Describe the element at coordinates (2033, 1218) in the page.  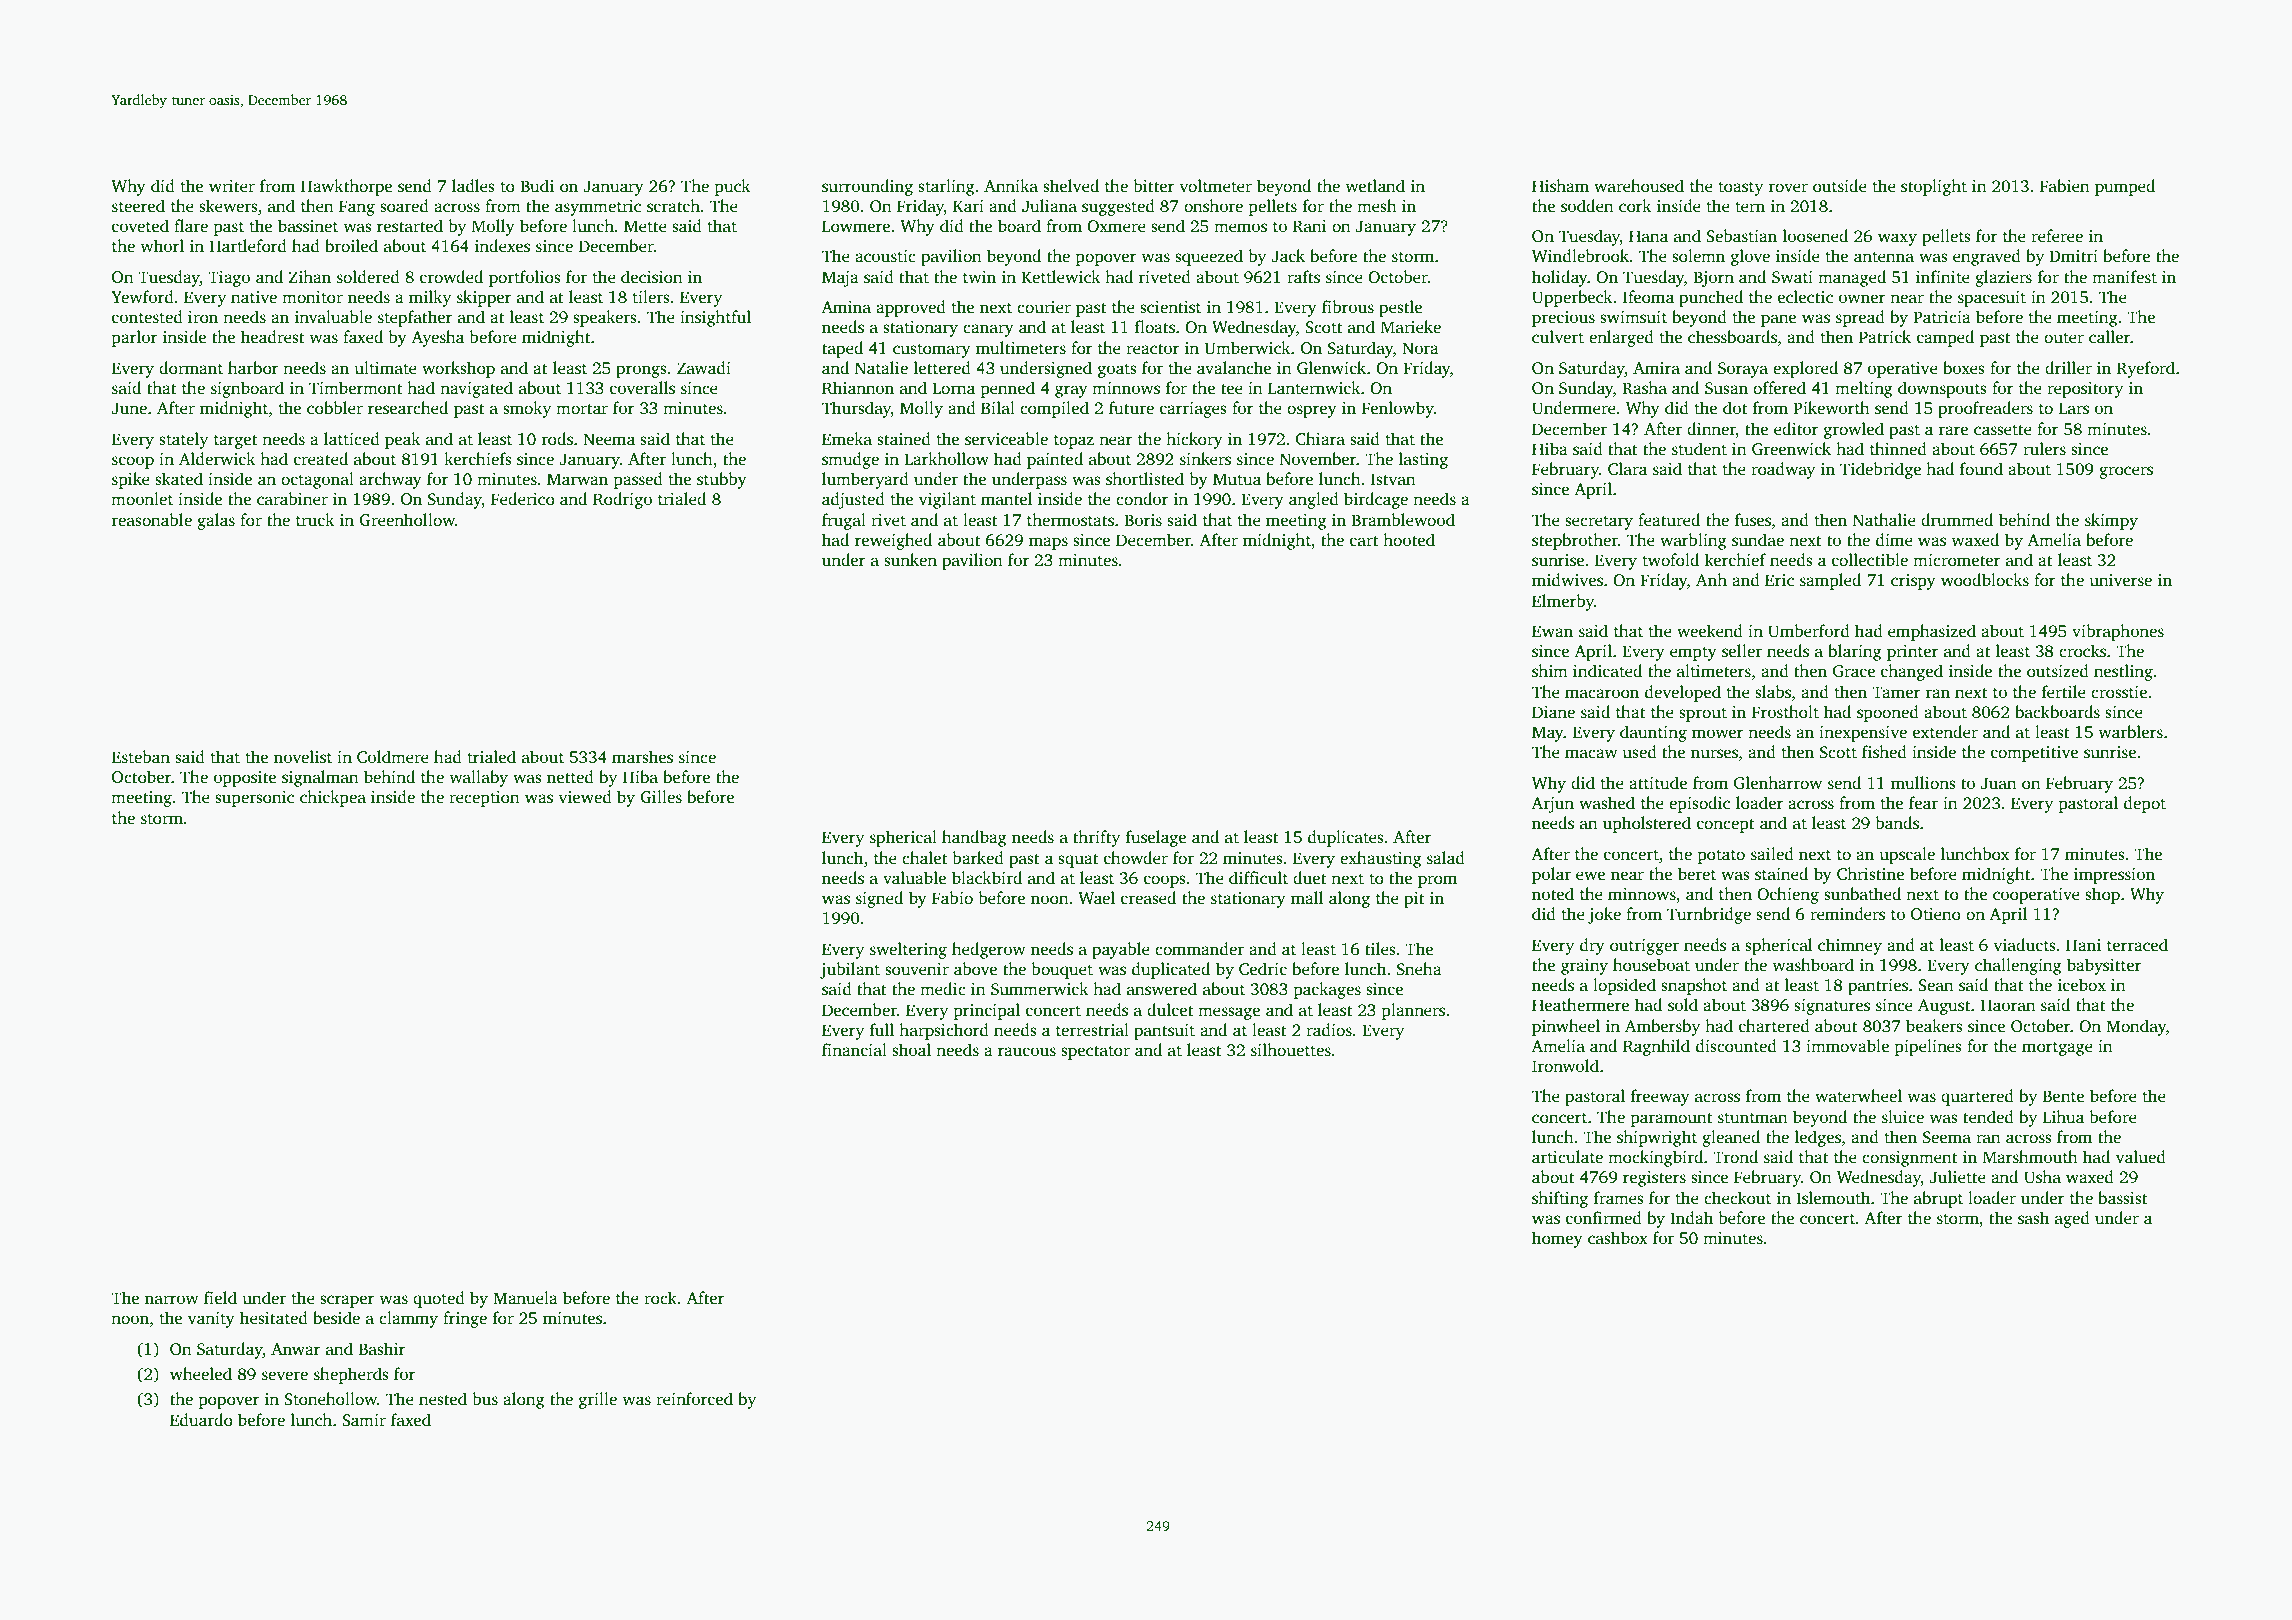
I see `sash` at that location.
